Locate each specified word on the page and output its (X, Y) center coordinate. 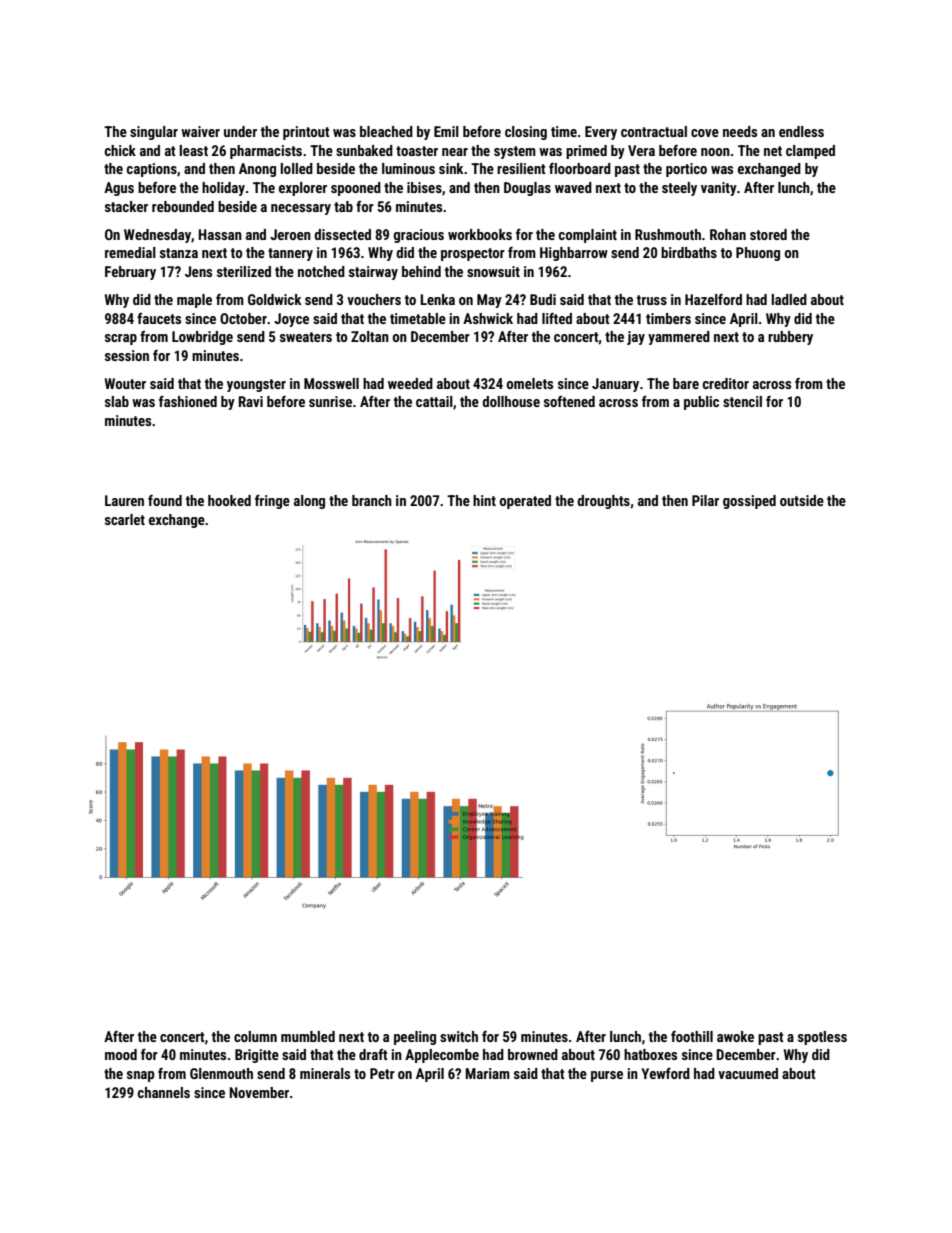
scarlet (125, 519)
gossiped (749, 502)
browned (533, 1054)
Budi (543, 299)
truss (652, 300)
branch (372, 500)
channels (164, 1092)
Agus (119, 189)
